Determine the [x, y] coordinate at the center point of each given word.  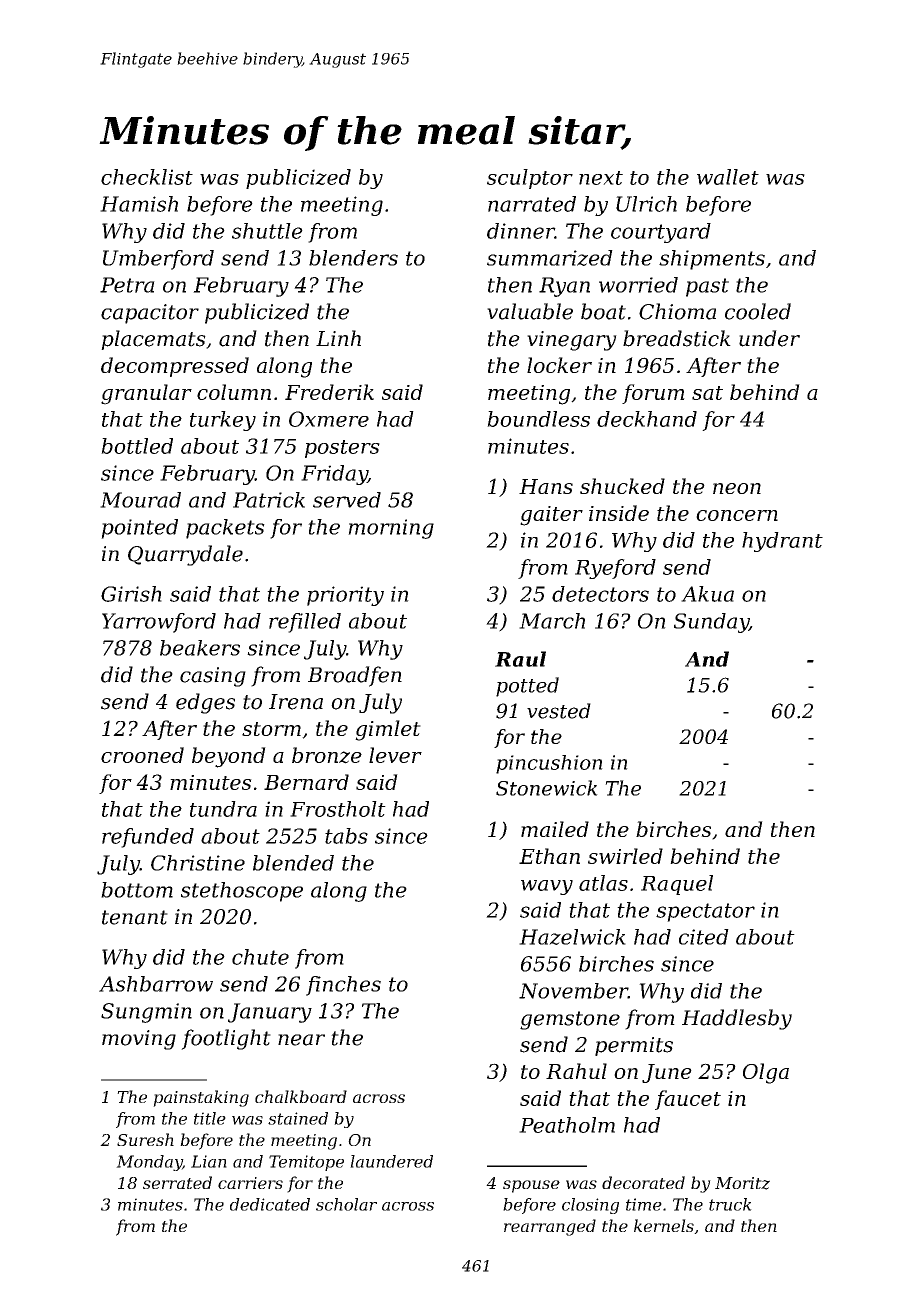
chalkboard [301, 1096]
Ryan [564, 287]
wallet [728, 177]
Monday [149, 1163]
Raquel [677, 885]
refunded [148, 838]
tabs [346, 836]
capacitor [150, 314]
